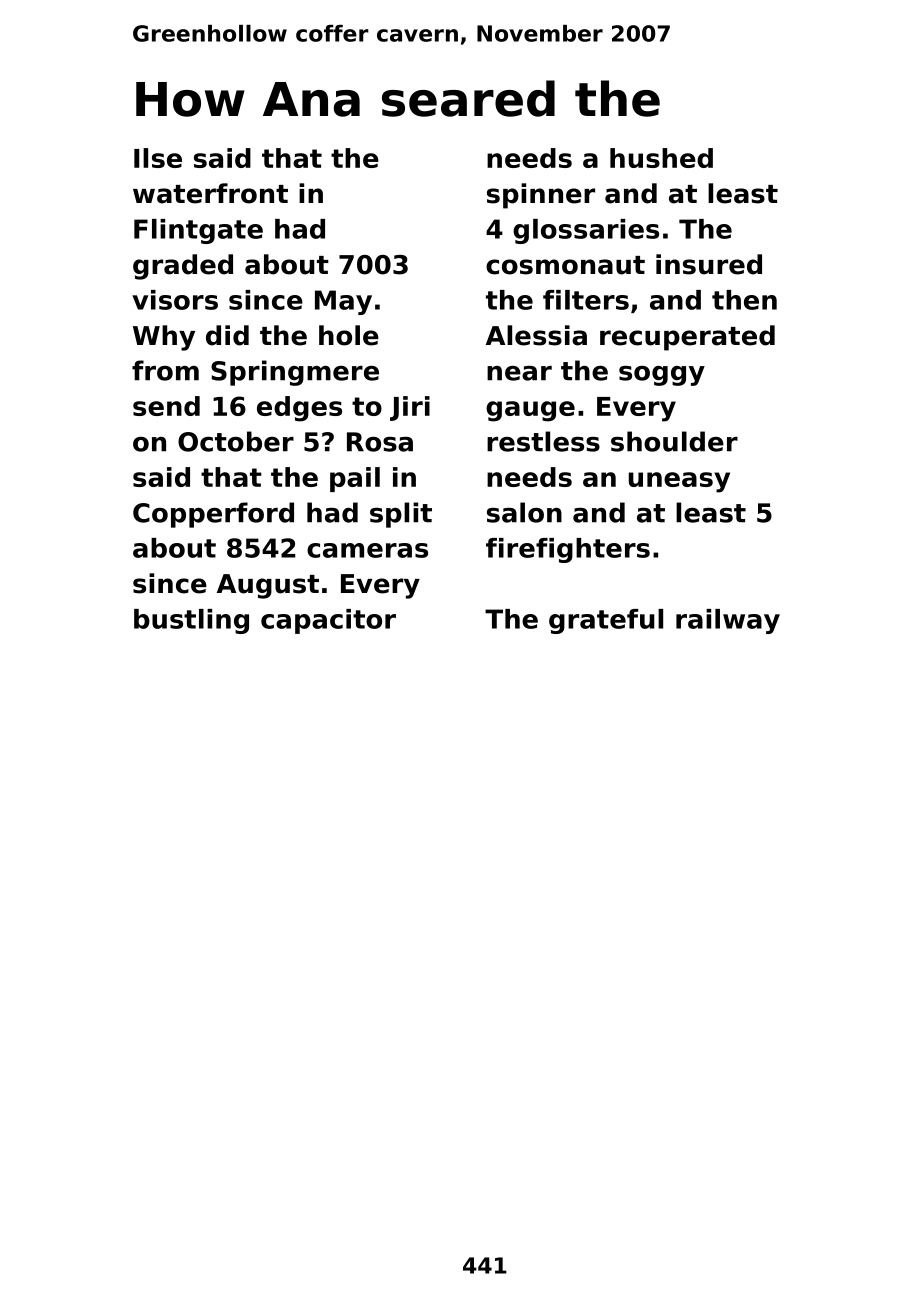 The width and height of the image is (924, 1311). Describe the element at coordinates (543, 441) in the image. I see `restless` at that location.
